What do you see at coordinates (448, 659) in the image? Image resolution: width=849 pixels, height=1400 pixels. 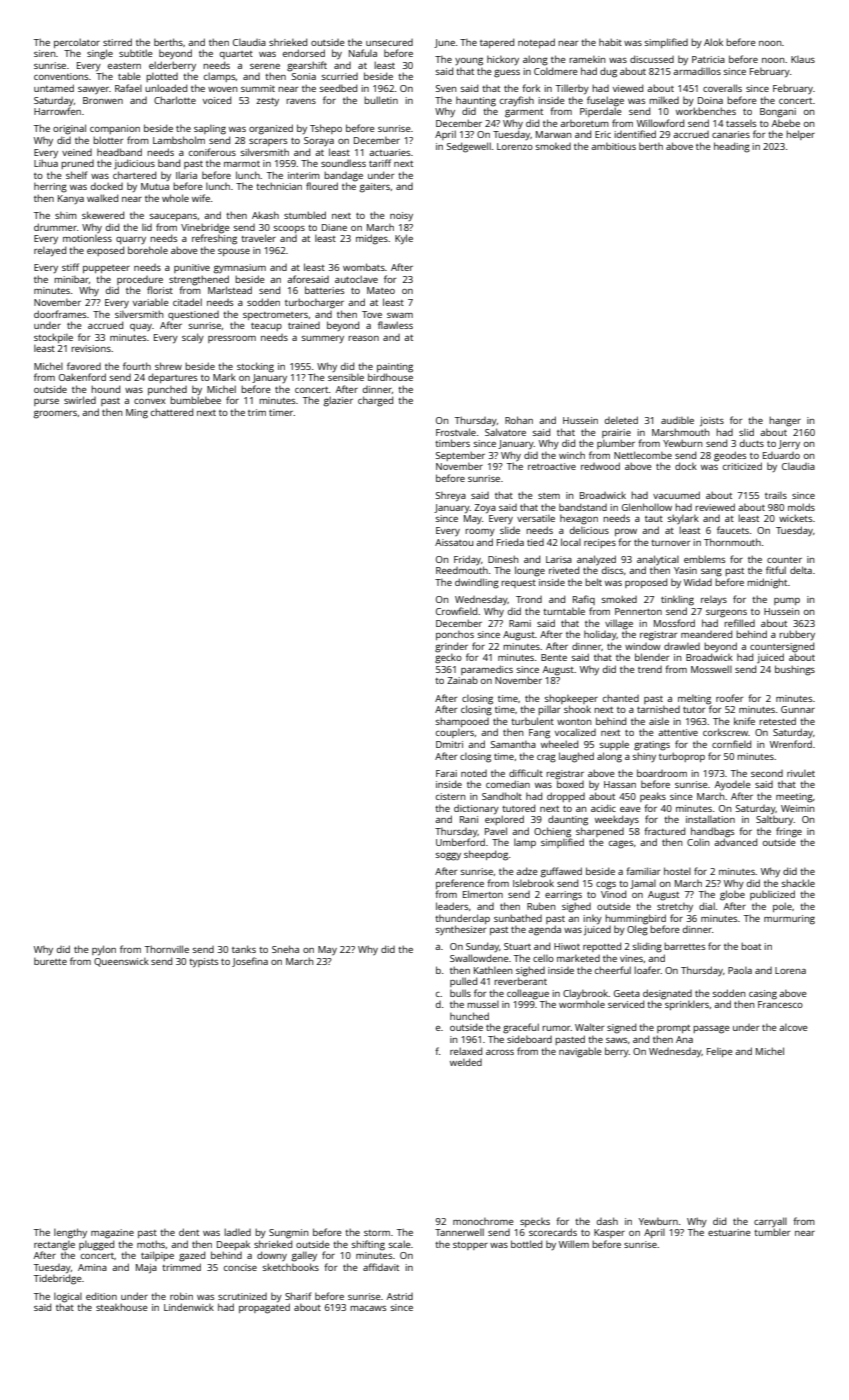 I see `gecko` at bounding box center [448, 659].
